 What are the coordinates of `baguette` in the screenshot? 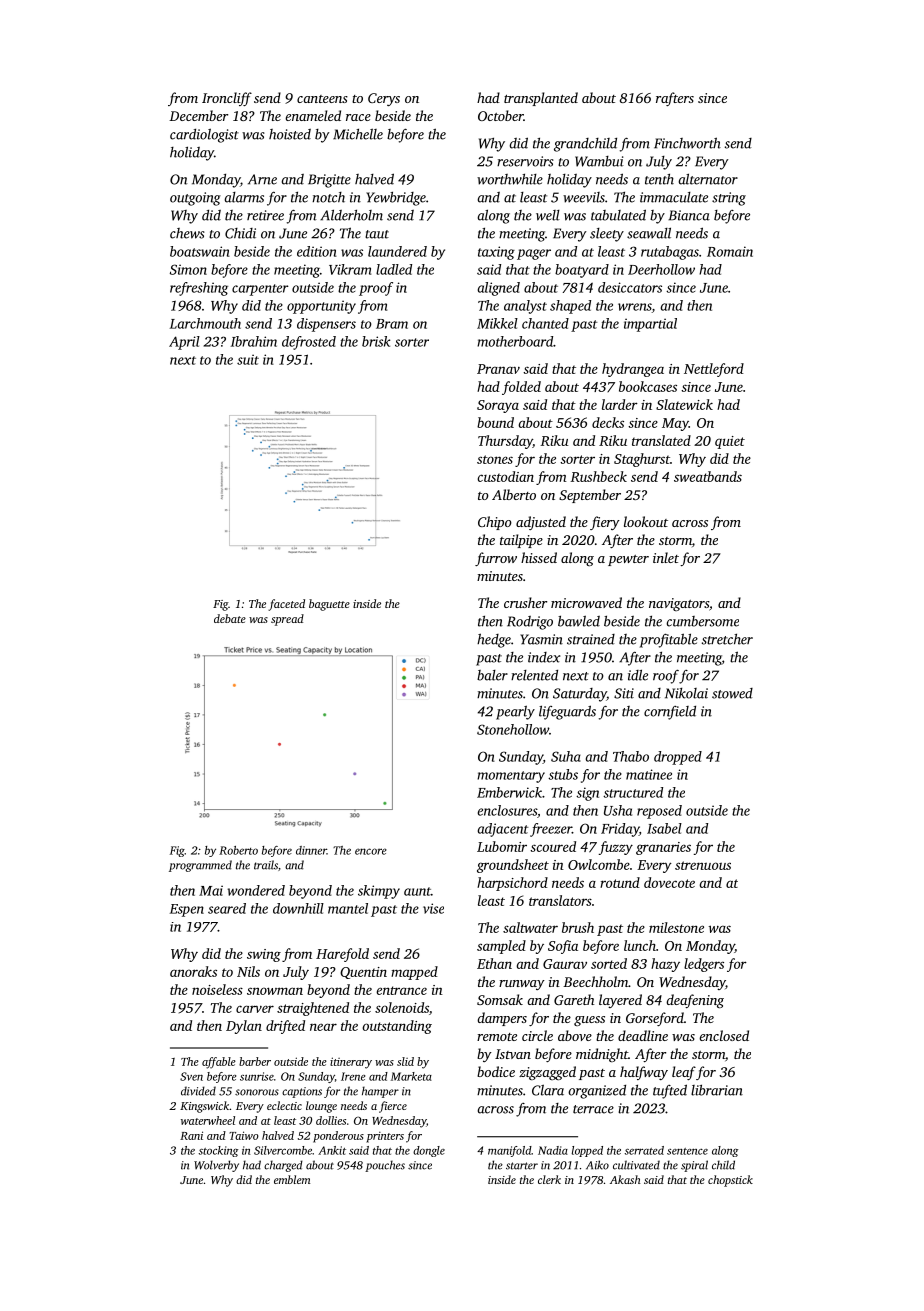 It's located at (329, 605).
